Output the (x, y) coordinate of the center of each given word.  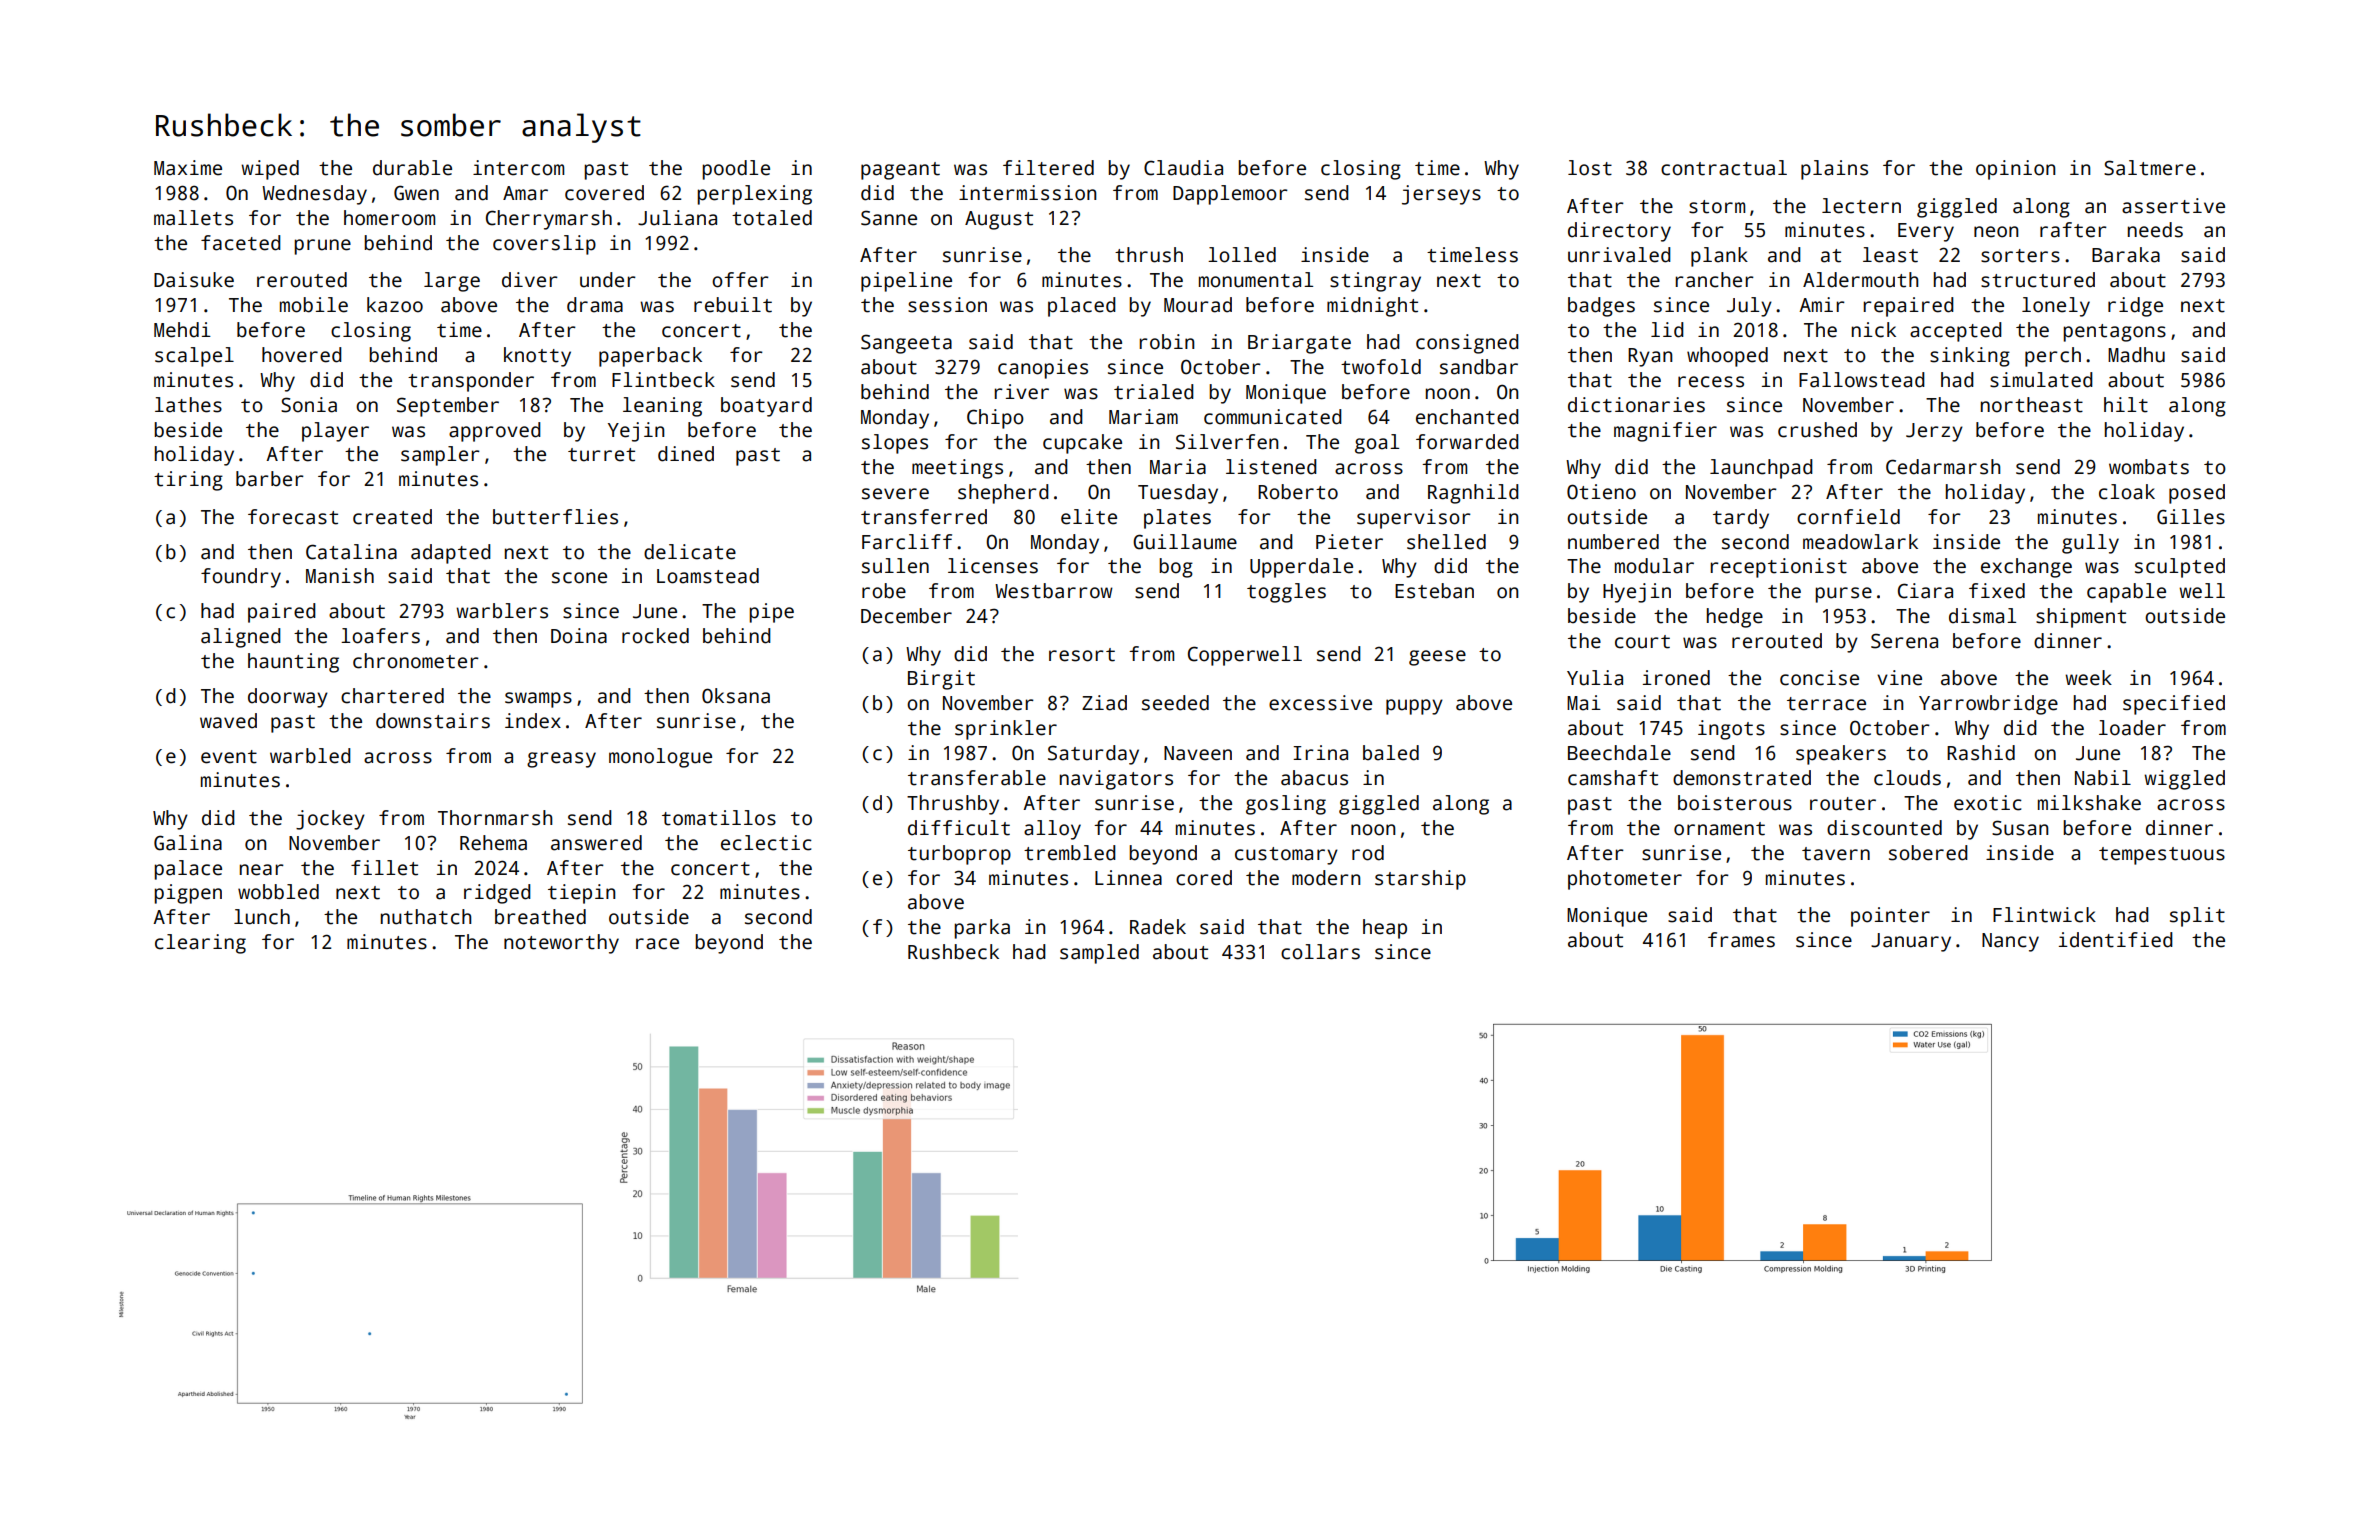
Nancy (2010, 942)
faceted (241, 243)
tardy (1741, 519)
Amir (1822, 304)
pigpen (188, 894)
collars (1320, 952)
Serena (1904, 641)
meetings (957, 469)
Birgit (941, 680)
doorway (288, 698)
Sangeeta (906, 344)
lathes (188, 405)
